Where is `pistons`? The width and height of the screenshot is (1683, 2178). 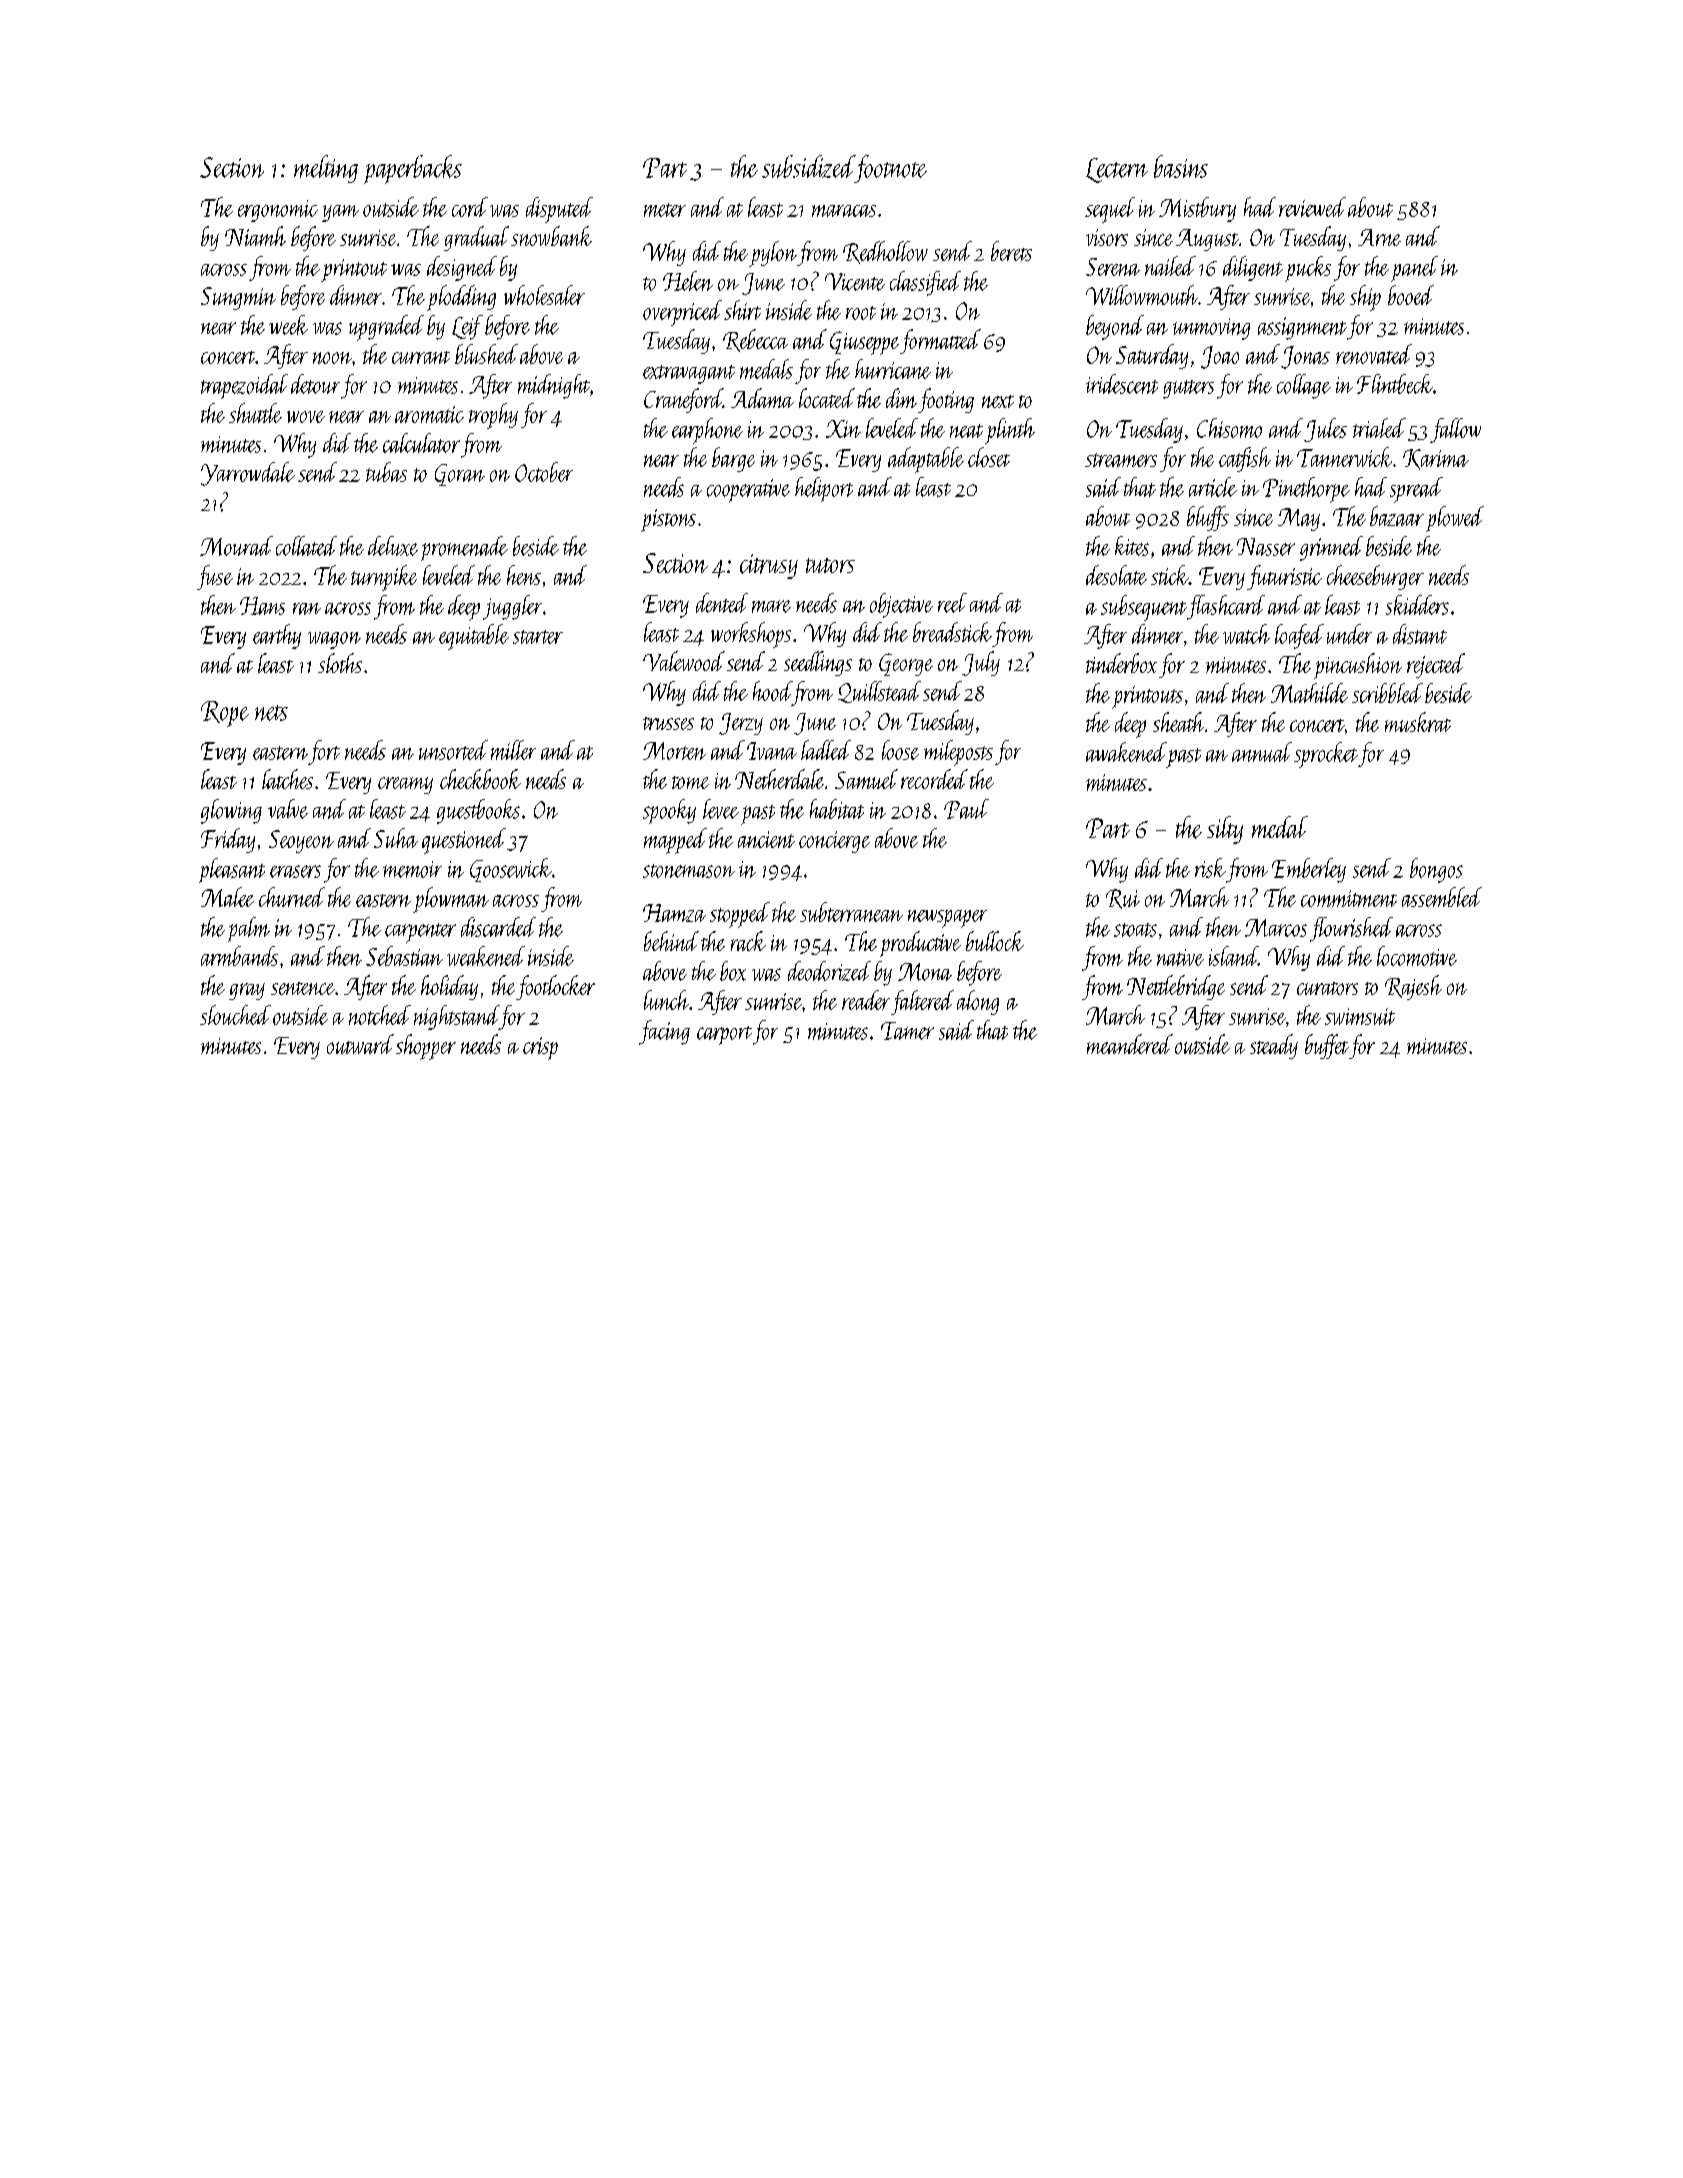
pistons is located at coordinates (668, 520).
